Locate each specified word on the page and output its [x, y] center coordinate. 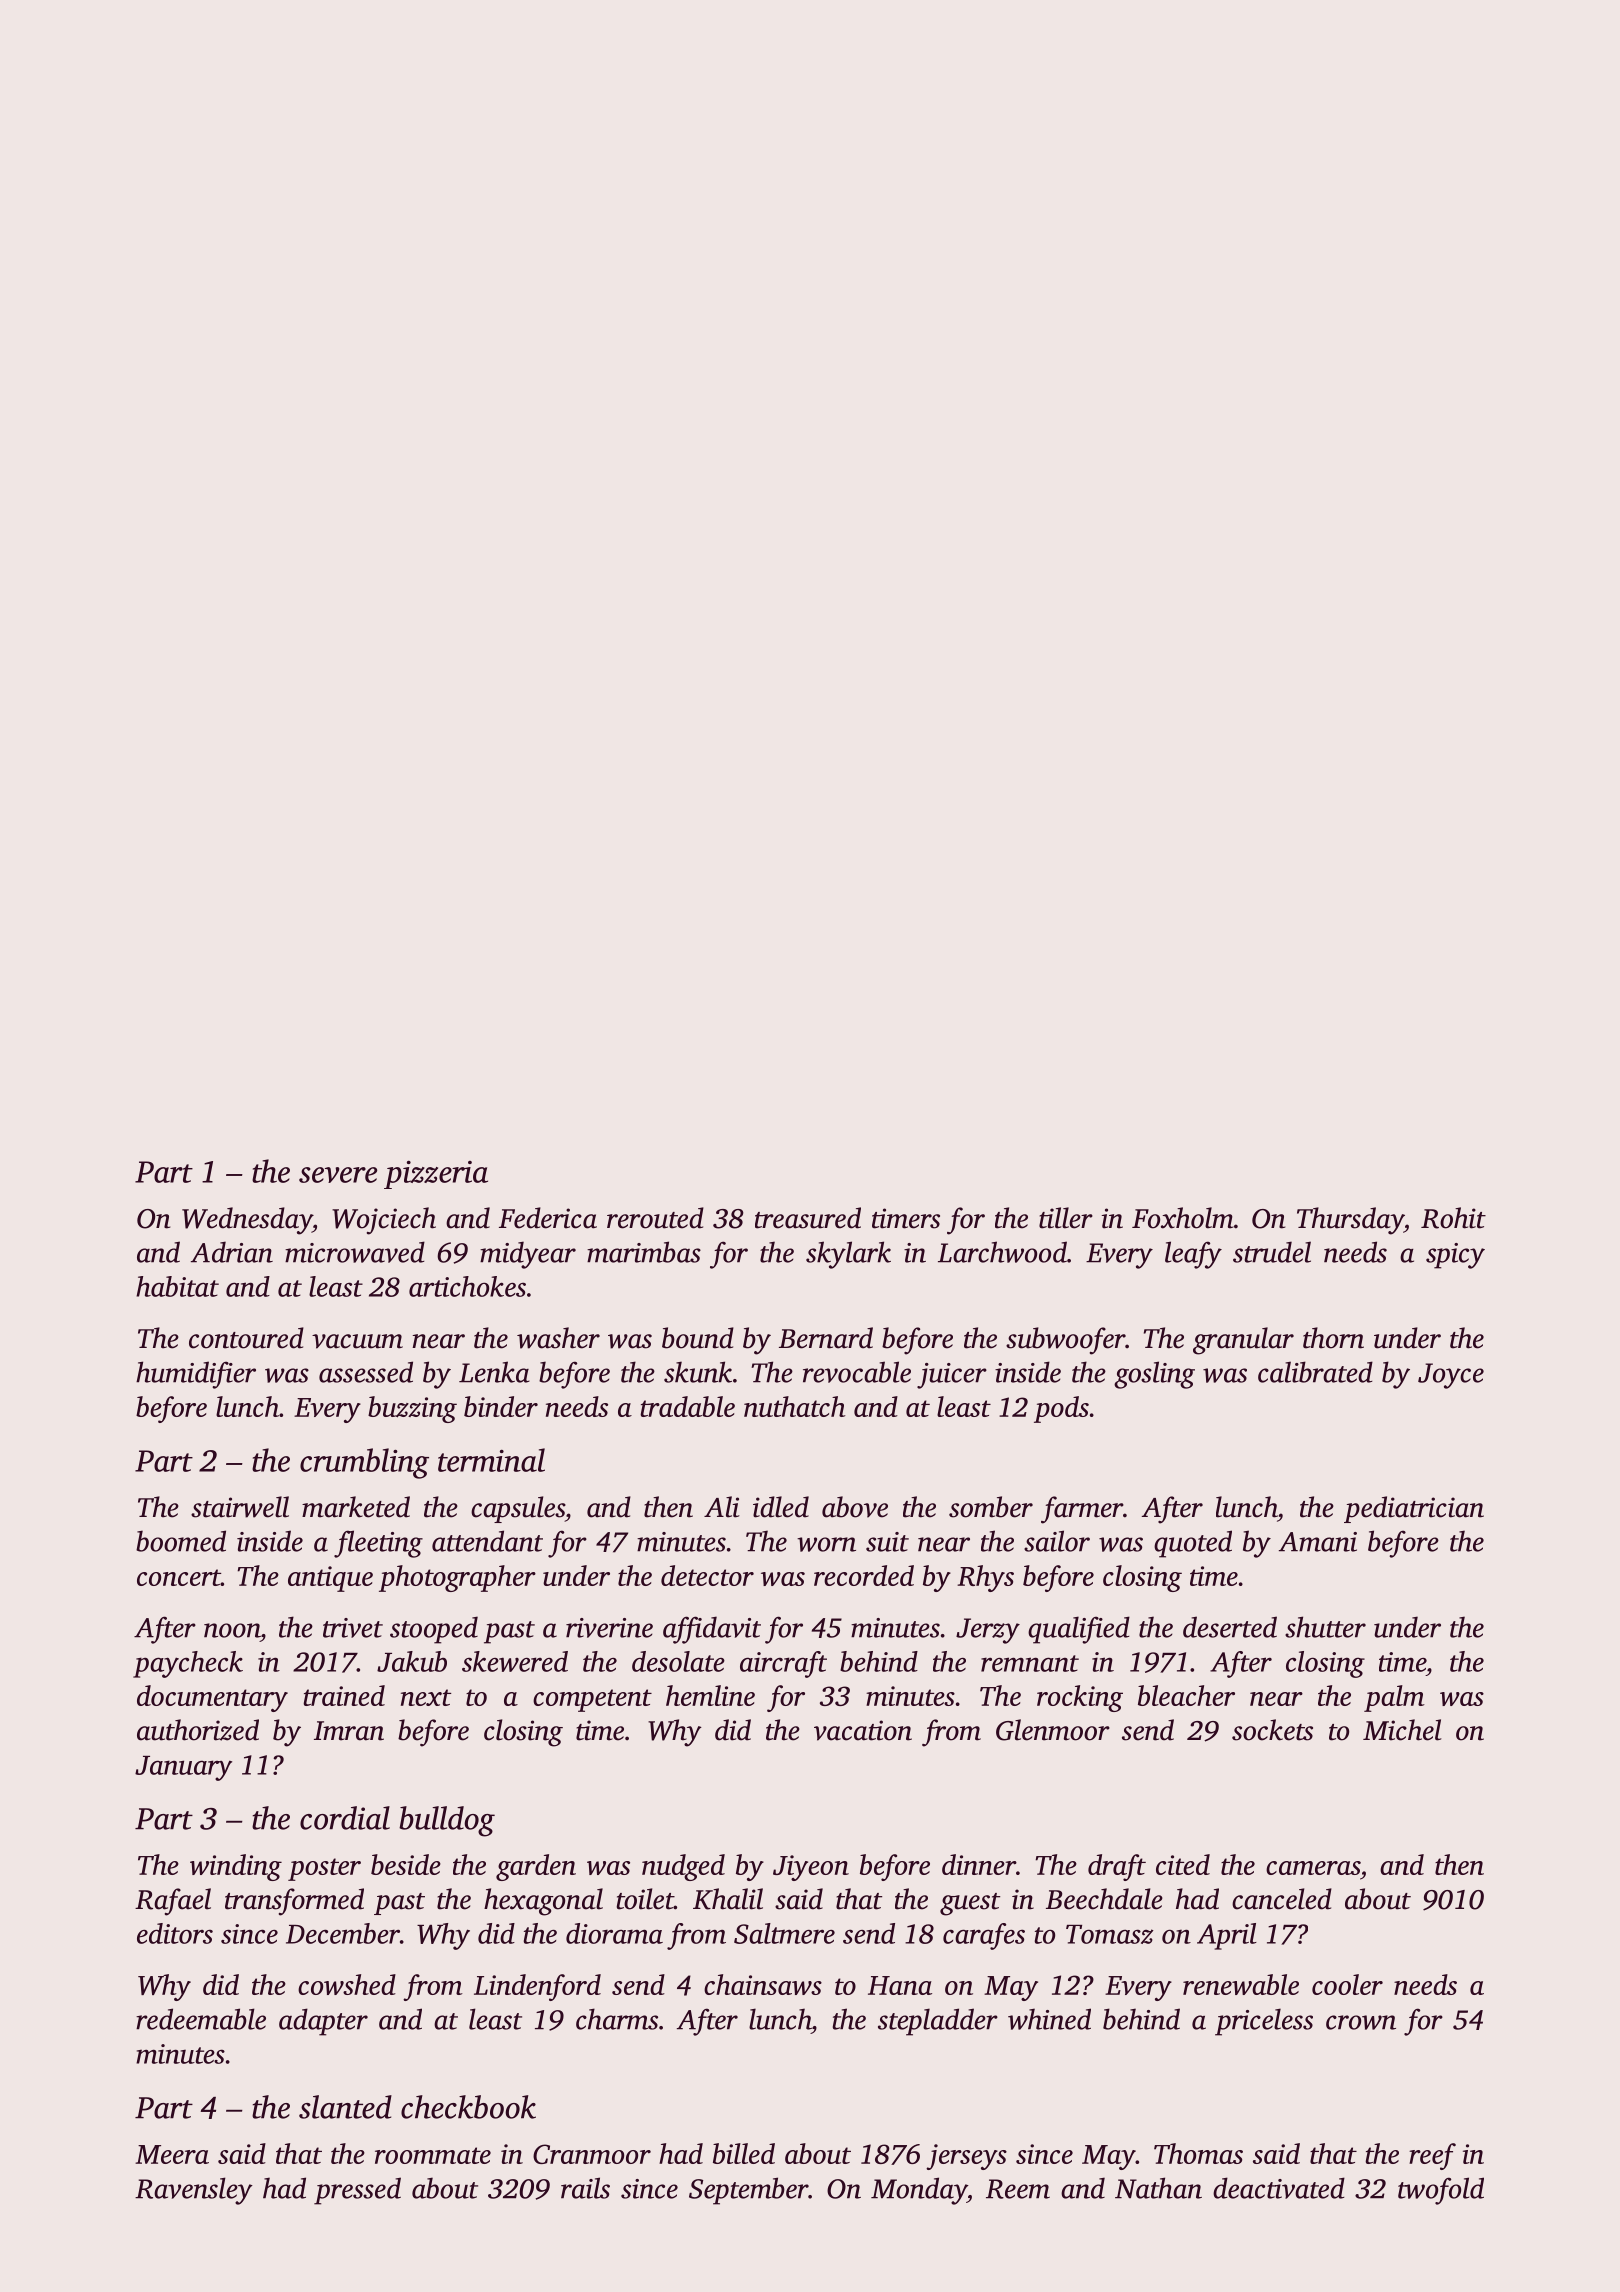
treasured [808, 1218]
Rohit [1453, 1218]
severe [338, 1175]
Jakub [412, 1661]
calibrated [1315, 1372]
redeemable [201, 2019]
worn [826, 1544]
